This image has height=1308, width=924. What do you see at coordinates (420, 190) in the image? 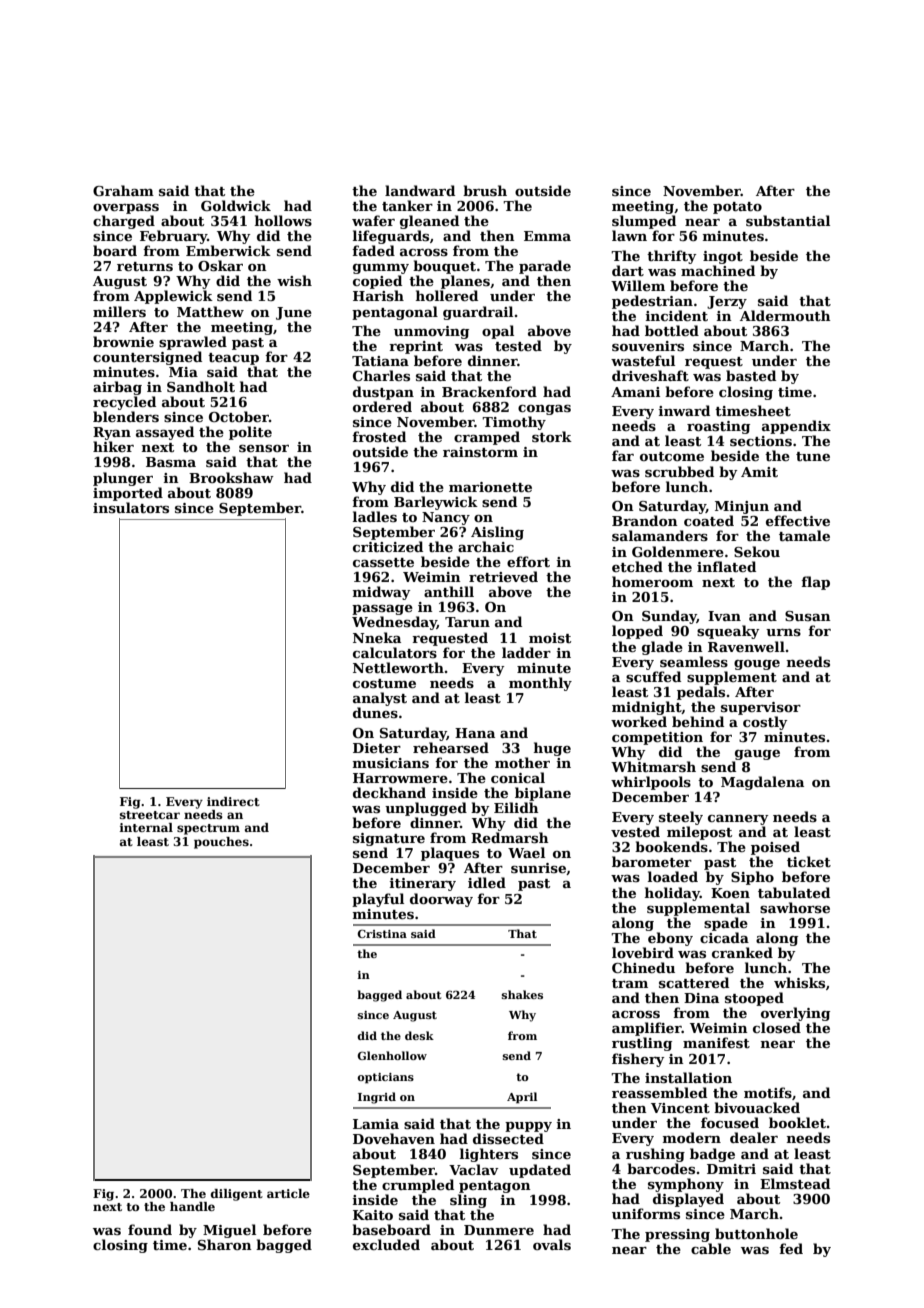
I see `landward` at bounding box center [420, 190].
